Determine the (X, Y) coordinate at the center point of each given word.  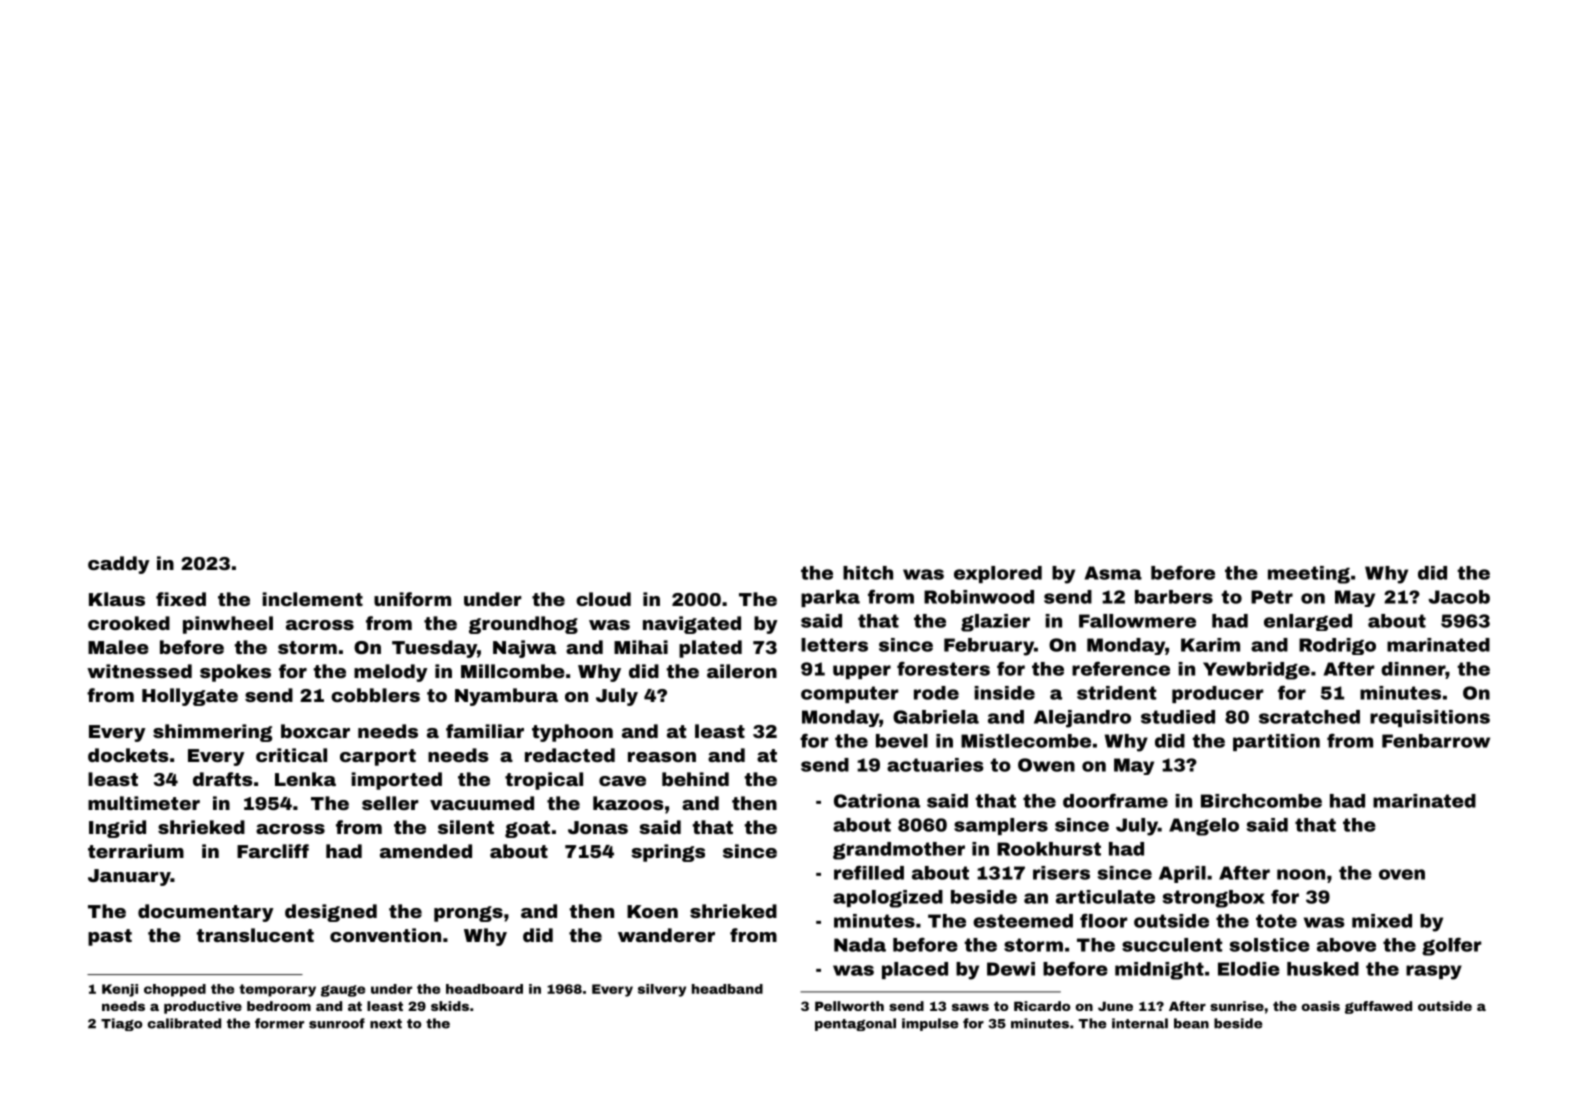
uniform (412, 599)
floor (1104, 920)
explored (998, 574)
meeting (1309, 575)
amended (426, 851)
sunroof (337, 1023)
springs (668, 853)
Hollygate (190, 697)
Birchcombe (1261, 801)
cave (622, 781)
